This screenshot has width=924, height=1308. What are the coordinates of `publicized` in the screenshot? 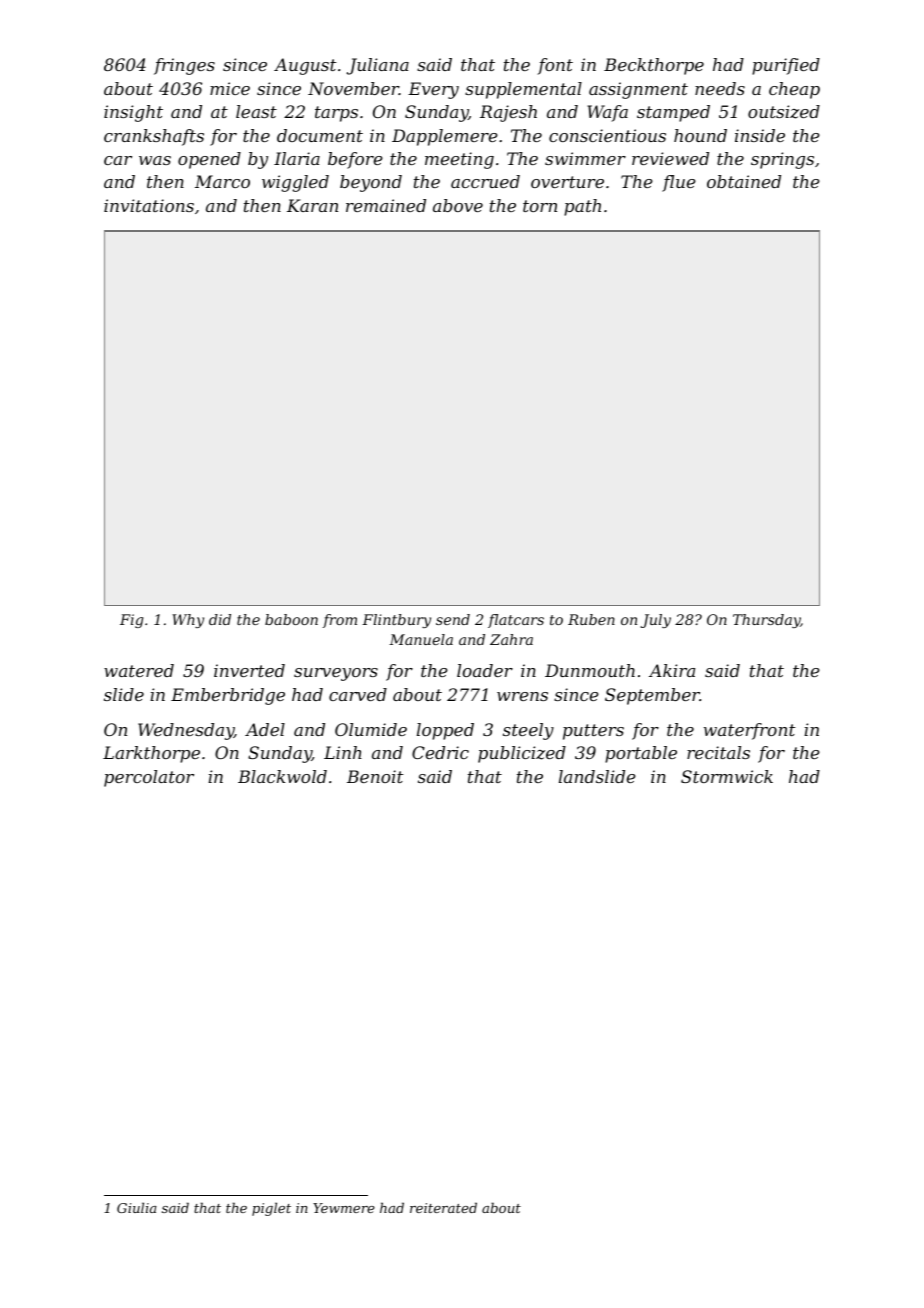 It's located at (522, 754).
